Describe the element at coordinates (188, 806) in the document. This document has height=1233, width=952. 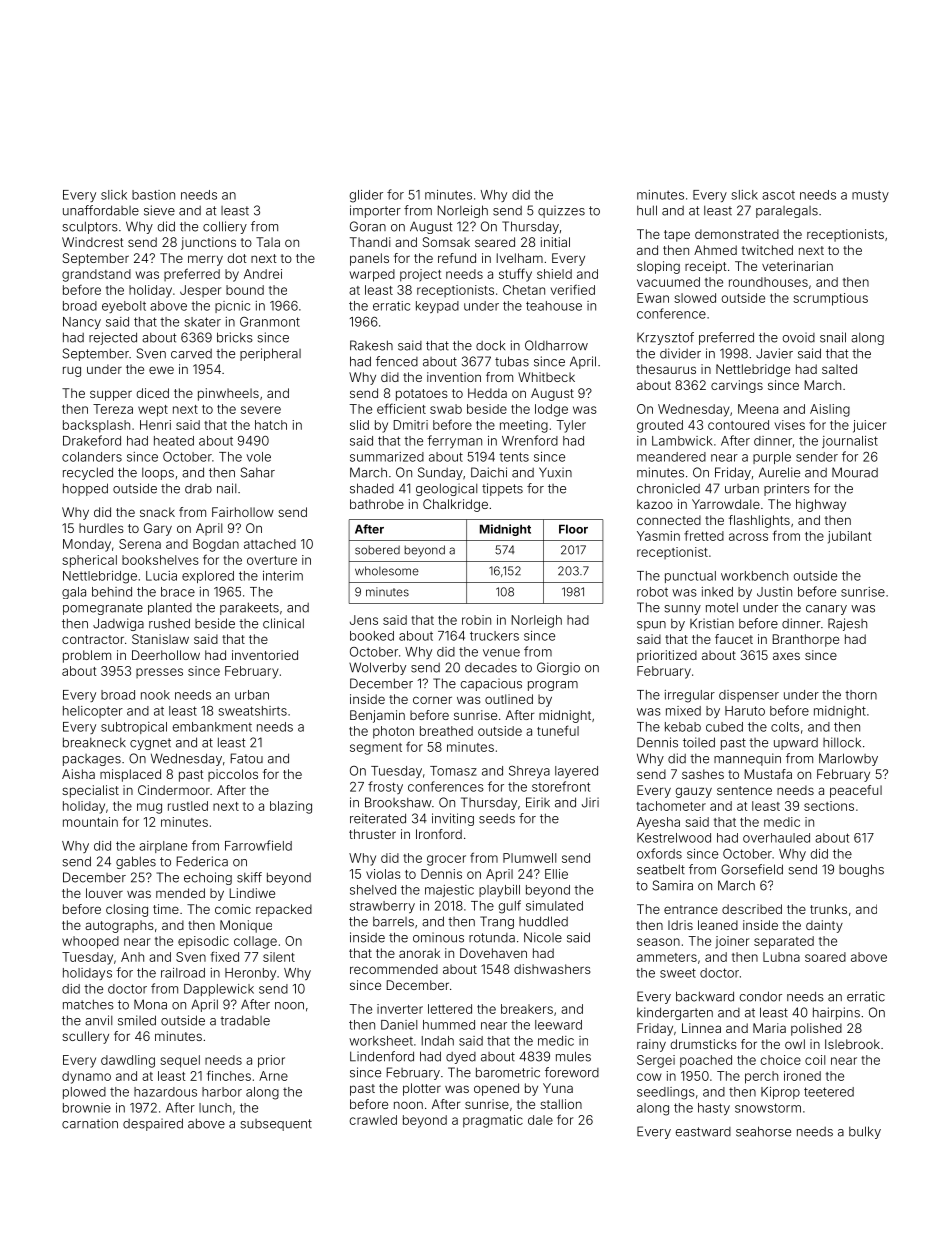
I see `rustled` at that location.
